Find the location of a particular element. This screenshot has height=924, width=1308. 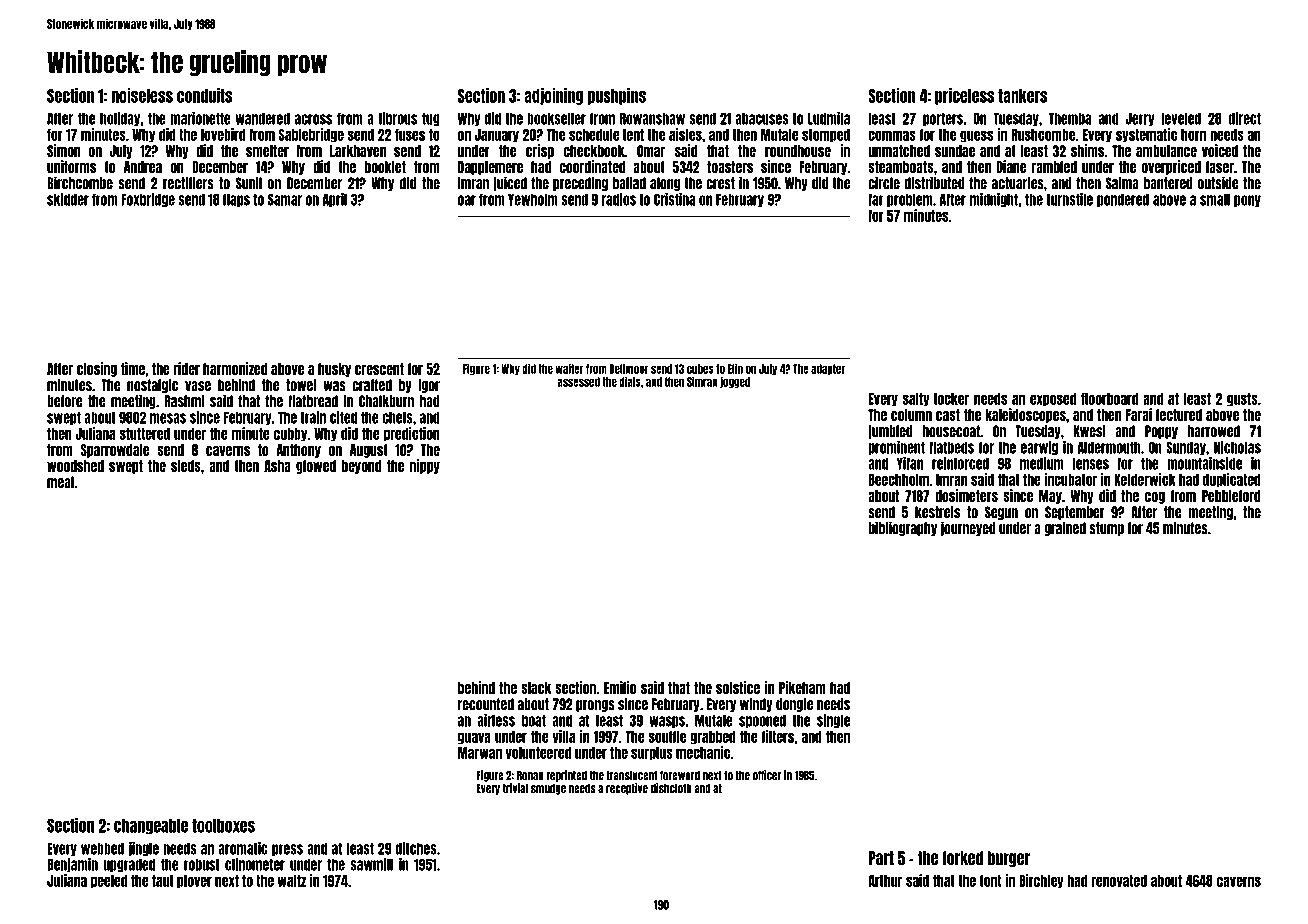

officer is located at coordinates (767, 775).
